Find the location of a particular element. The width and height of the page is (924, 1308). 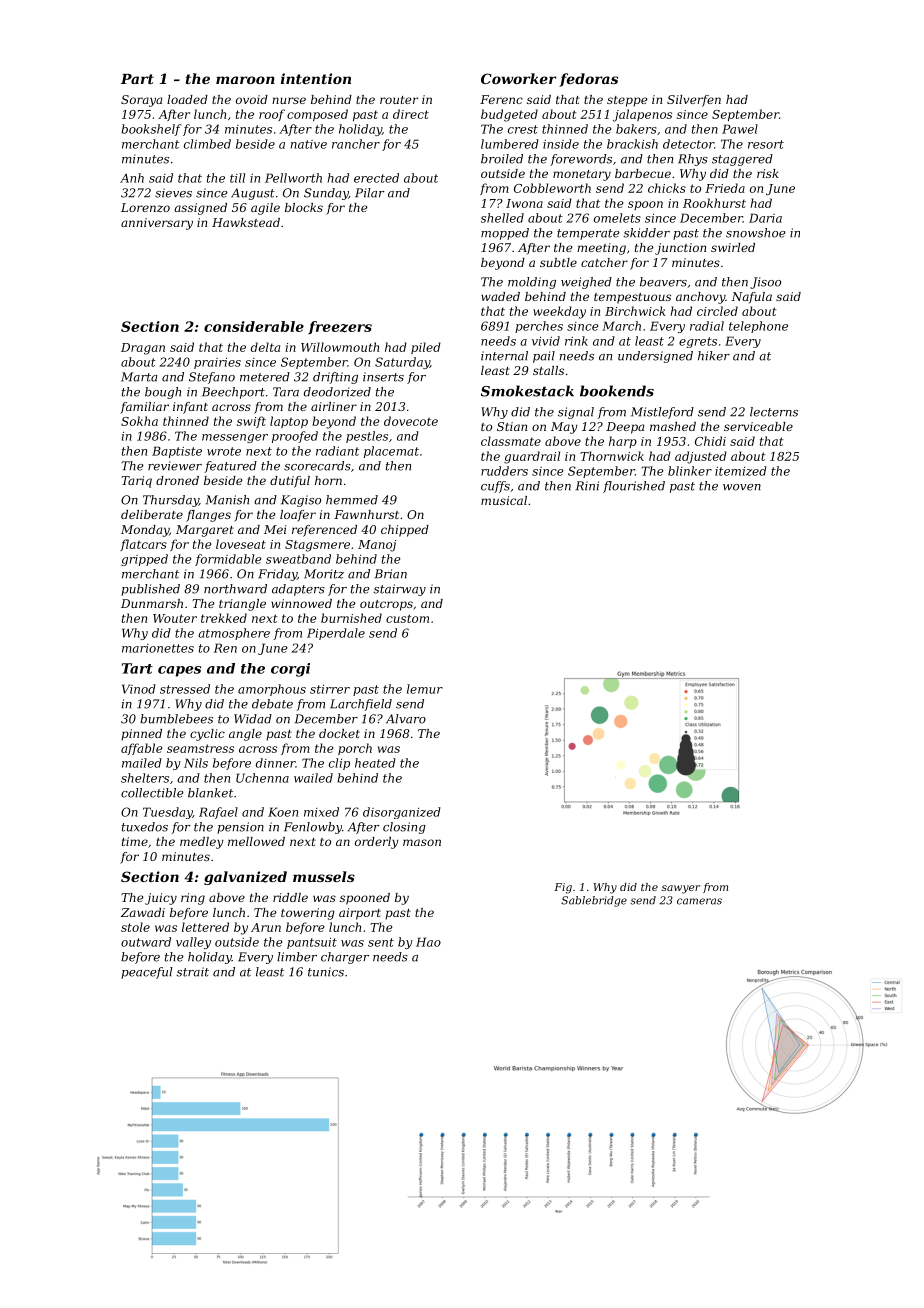

reviewer is located at coordinates (175, 466).
